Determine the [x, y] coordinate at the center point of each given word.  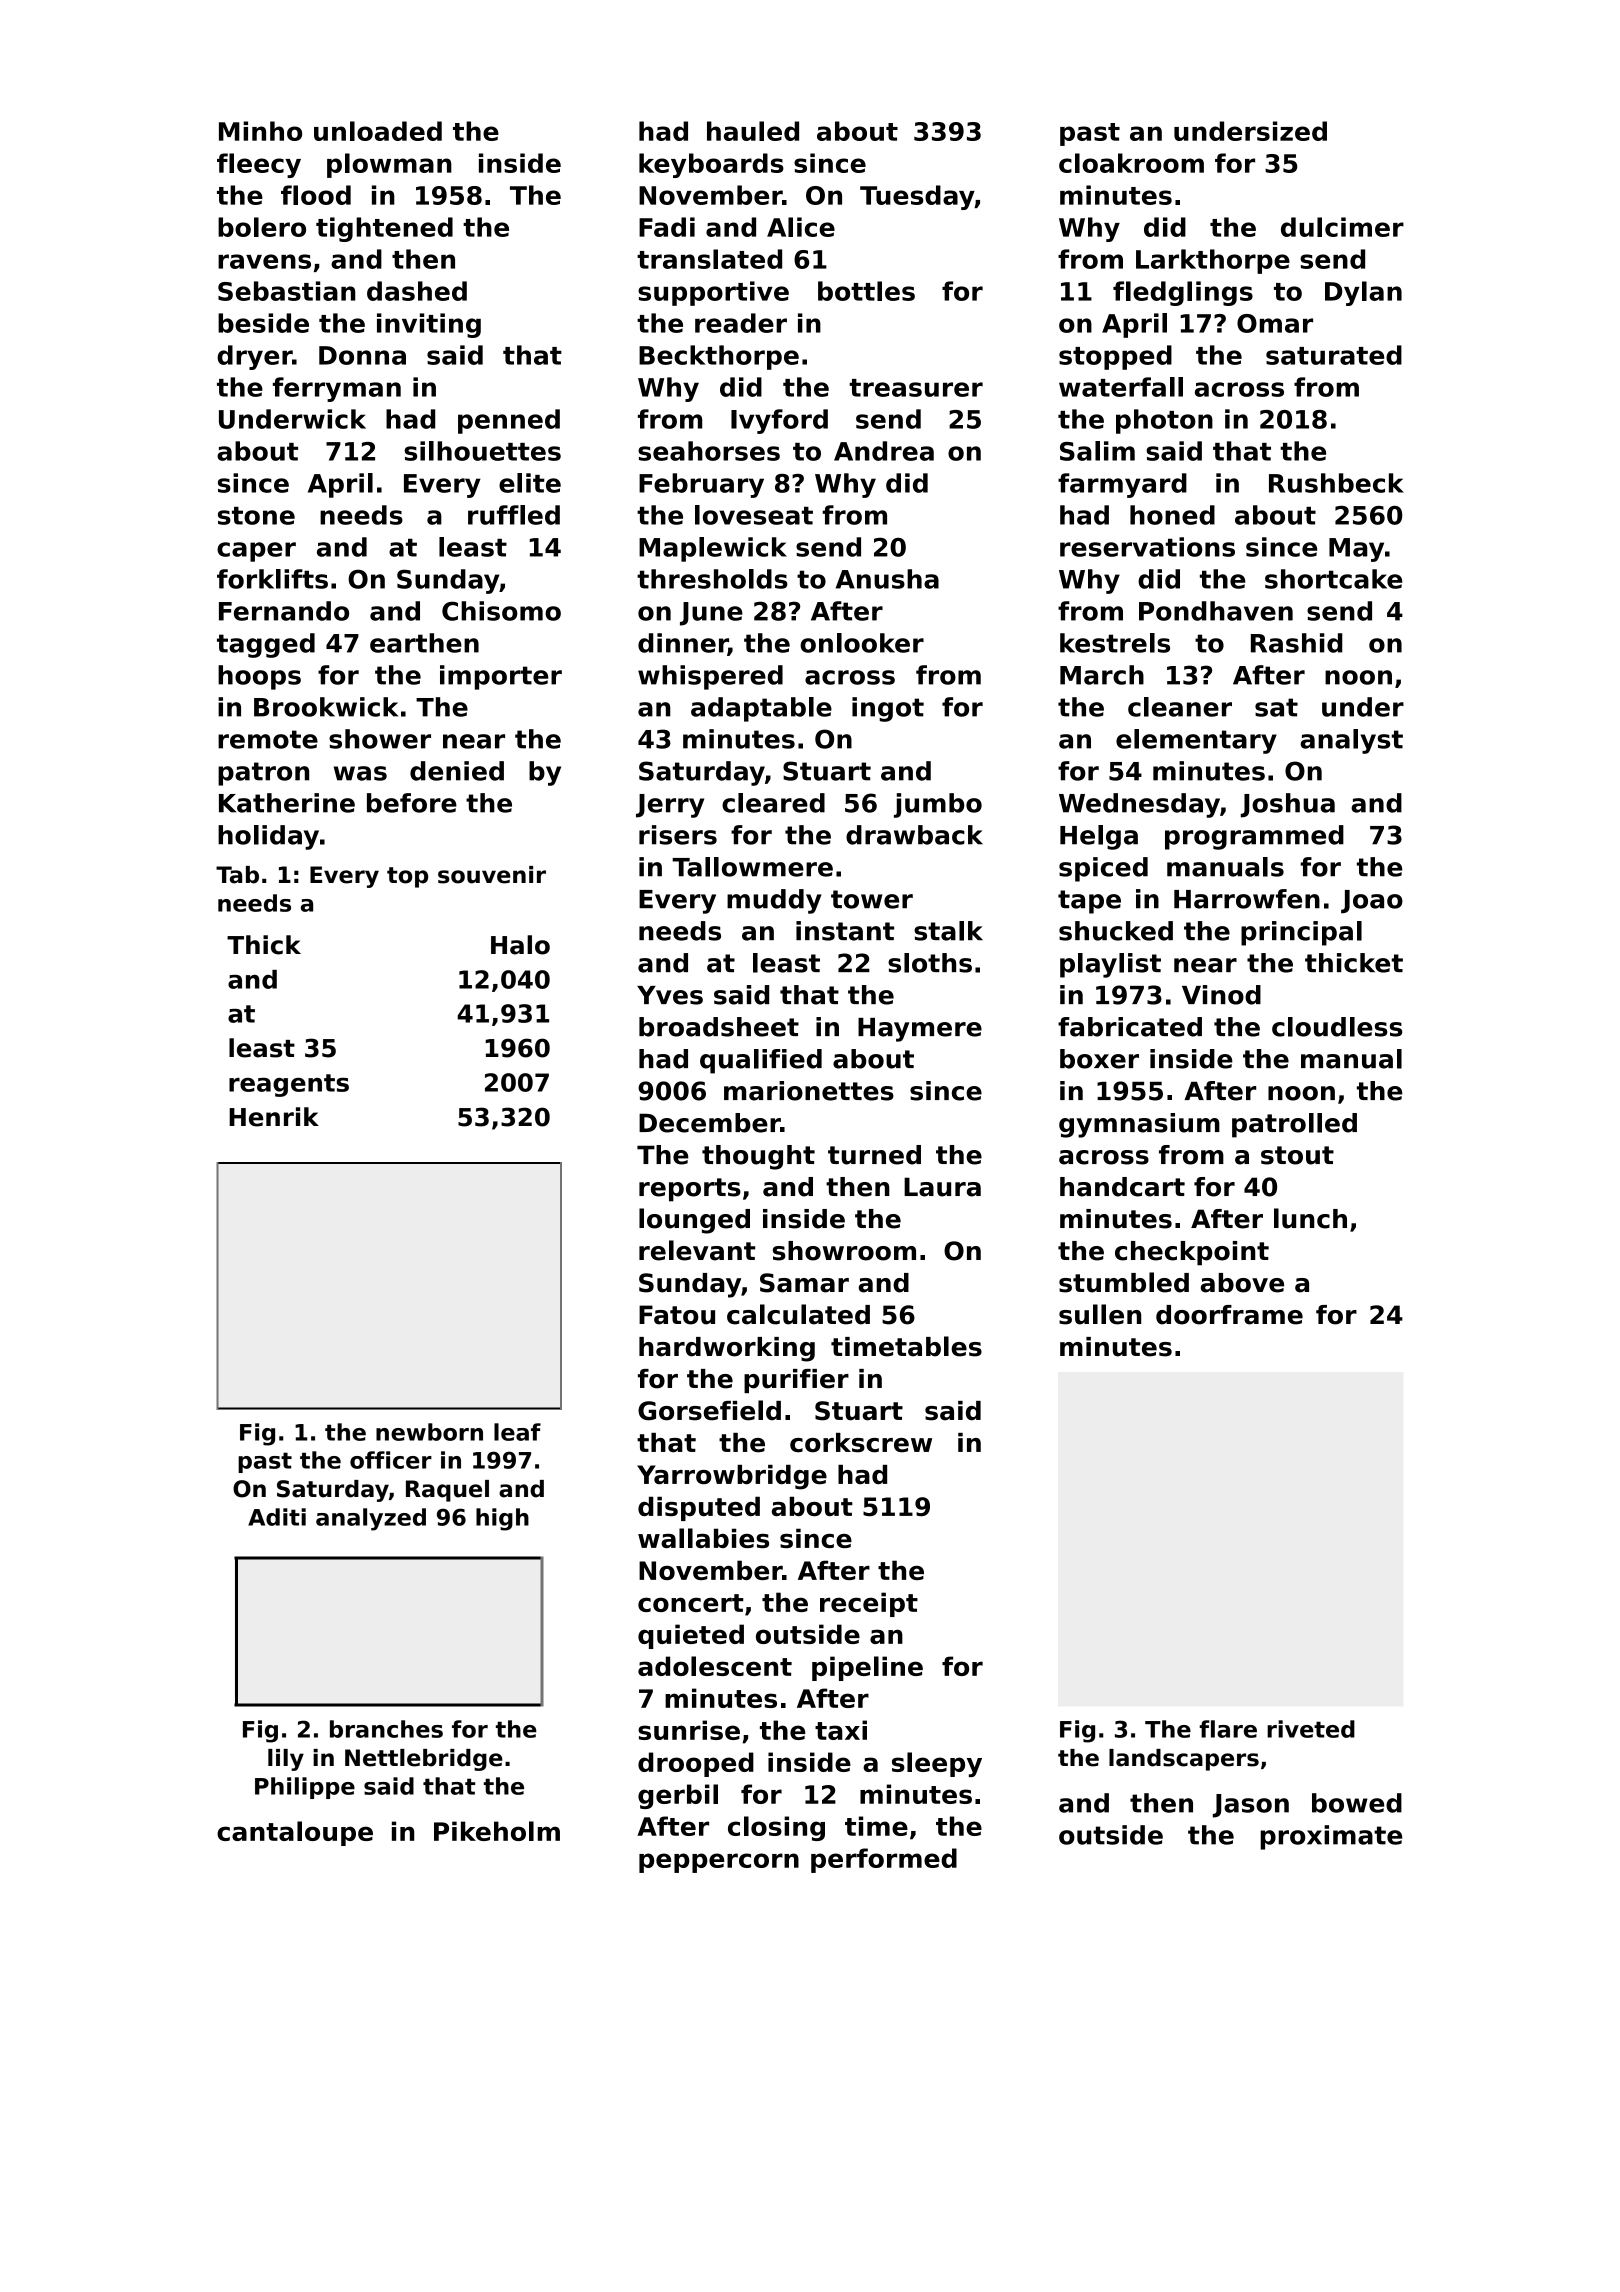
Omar [1275, 323]
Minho [260, 131]
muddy [774, 901]
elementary [1196, 741]
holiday [268, 837]
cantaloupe [295, 1833]
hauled [753, 131]
